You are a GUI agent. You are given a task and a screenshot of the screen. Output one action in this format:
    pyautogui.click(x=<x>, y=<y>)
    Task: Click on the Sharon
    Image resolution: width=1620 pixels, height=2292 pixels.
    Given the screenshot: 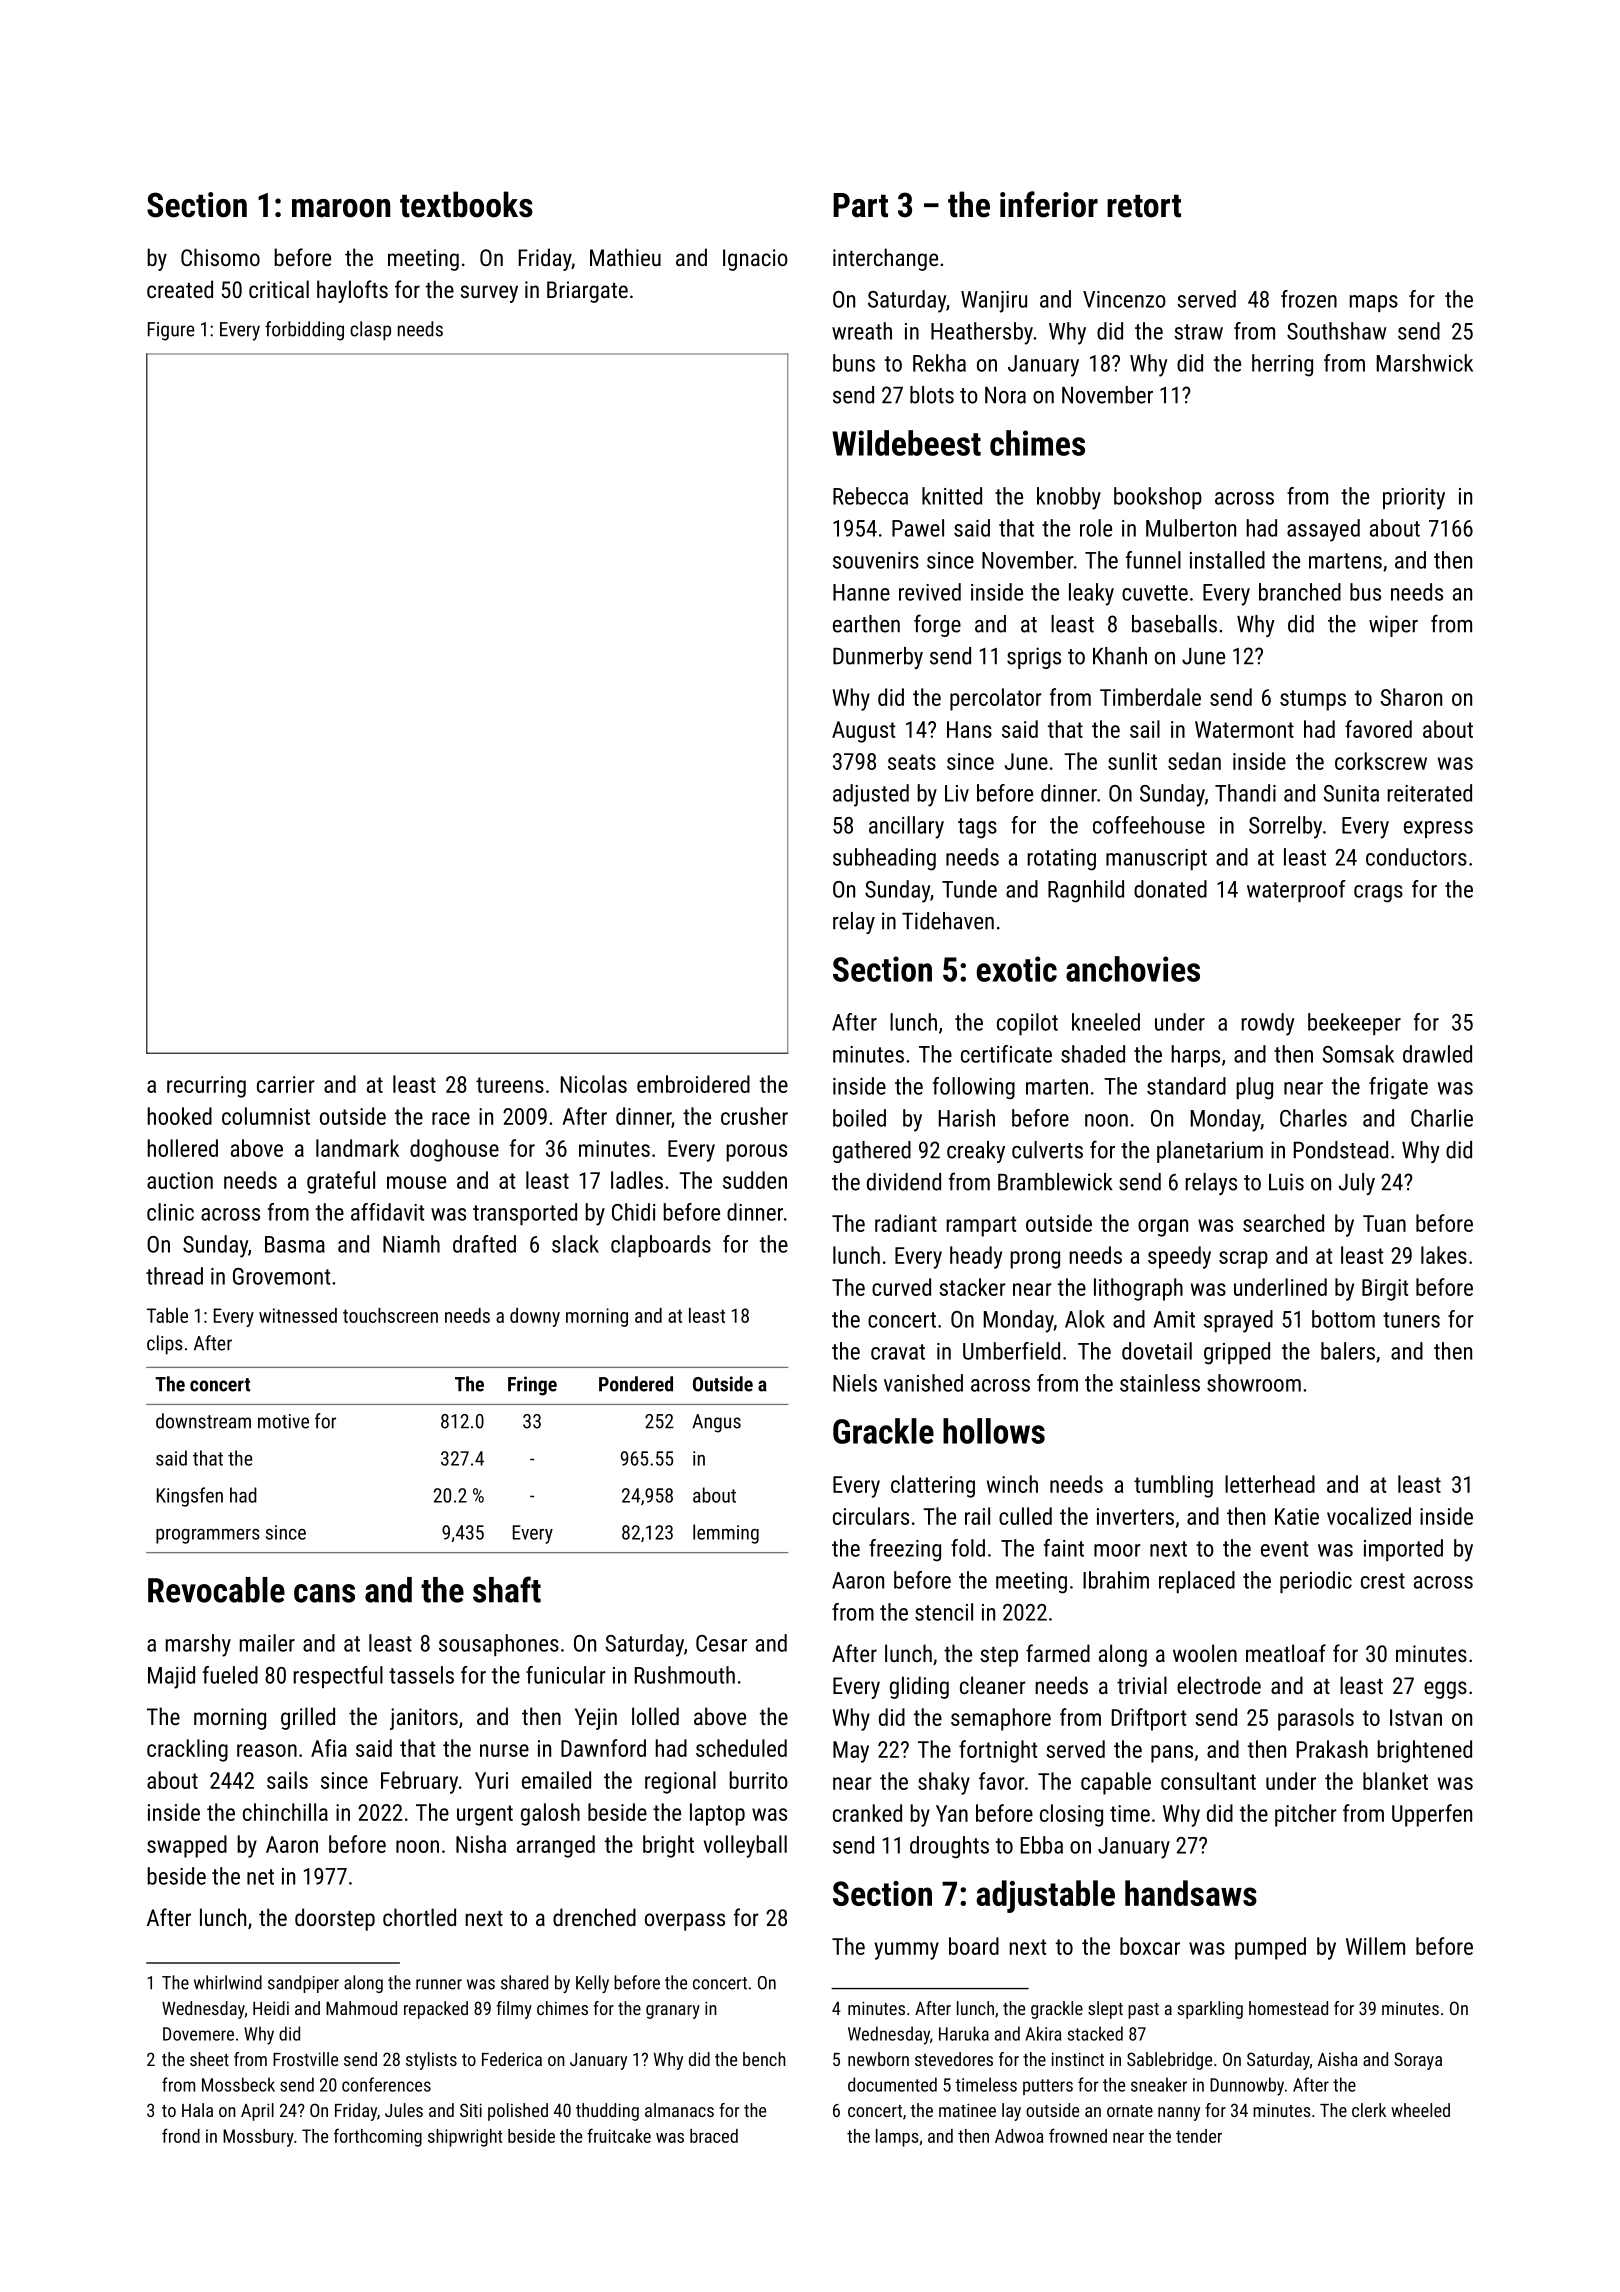 What is the action you would take?
    pyautogui.click(x=1411, y=697)
